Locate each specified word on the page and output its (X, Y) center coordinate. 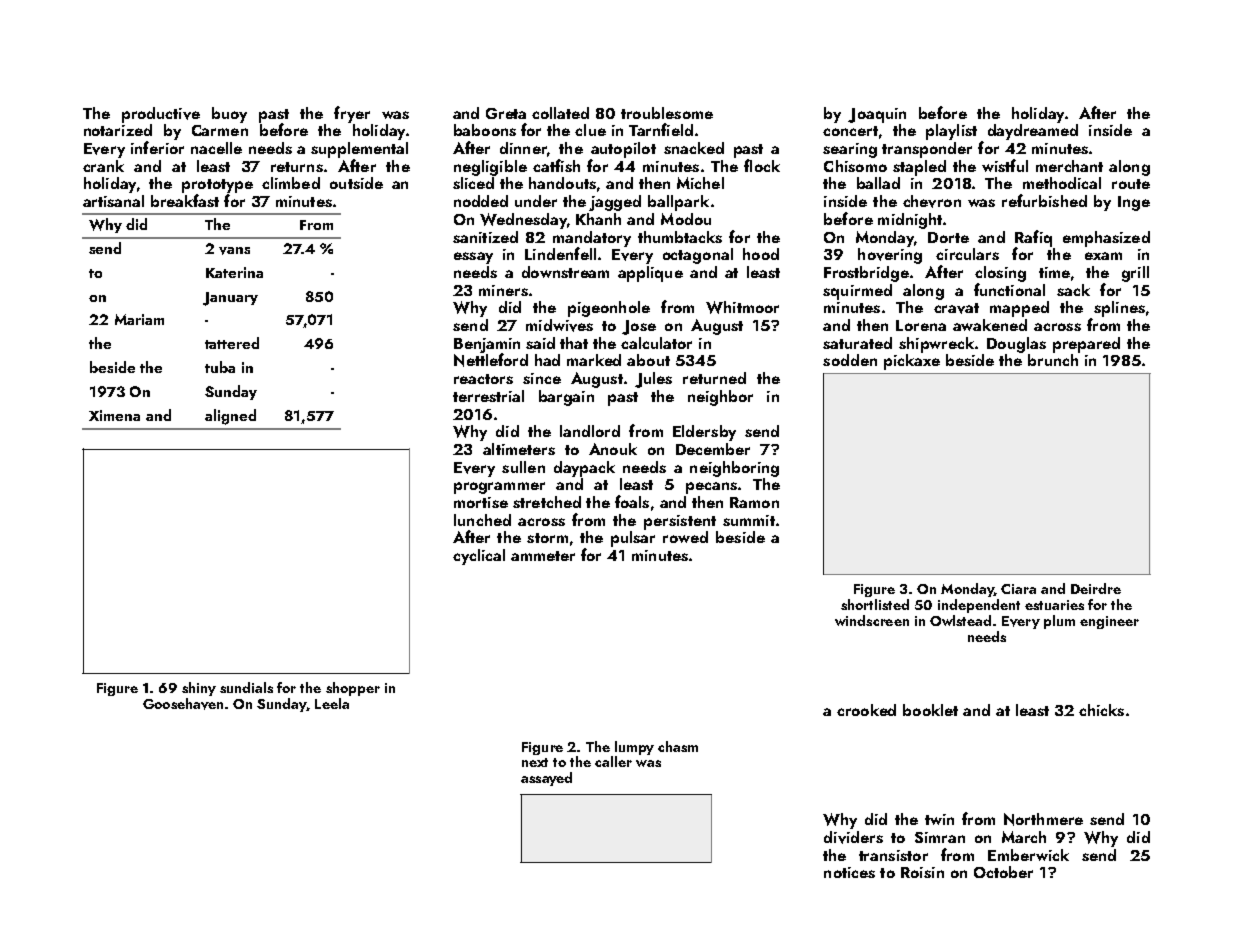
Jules (653, 380)
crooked (866, 710)
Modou (686, 219)
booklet (930, 710)
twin (939, 819)
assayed (546, 779)
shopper (353, 689)
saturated (857, 343)
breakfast (185, 200)
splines (1119, 309)
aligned (230, 417)
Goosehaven (183, 704)
